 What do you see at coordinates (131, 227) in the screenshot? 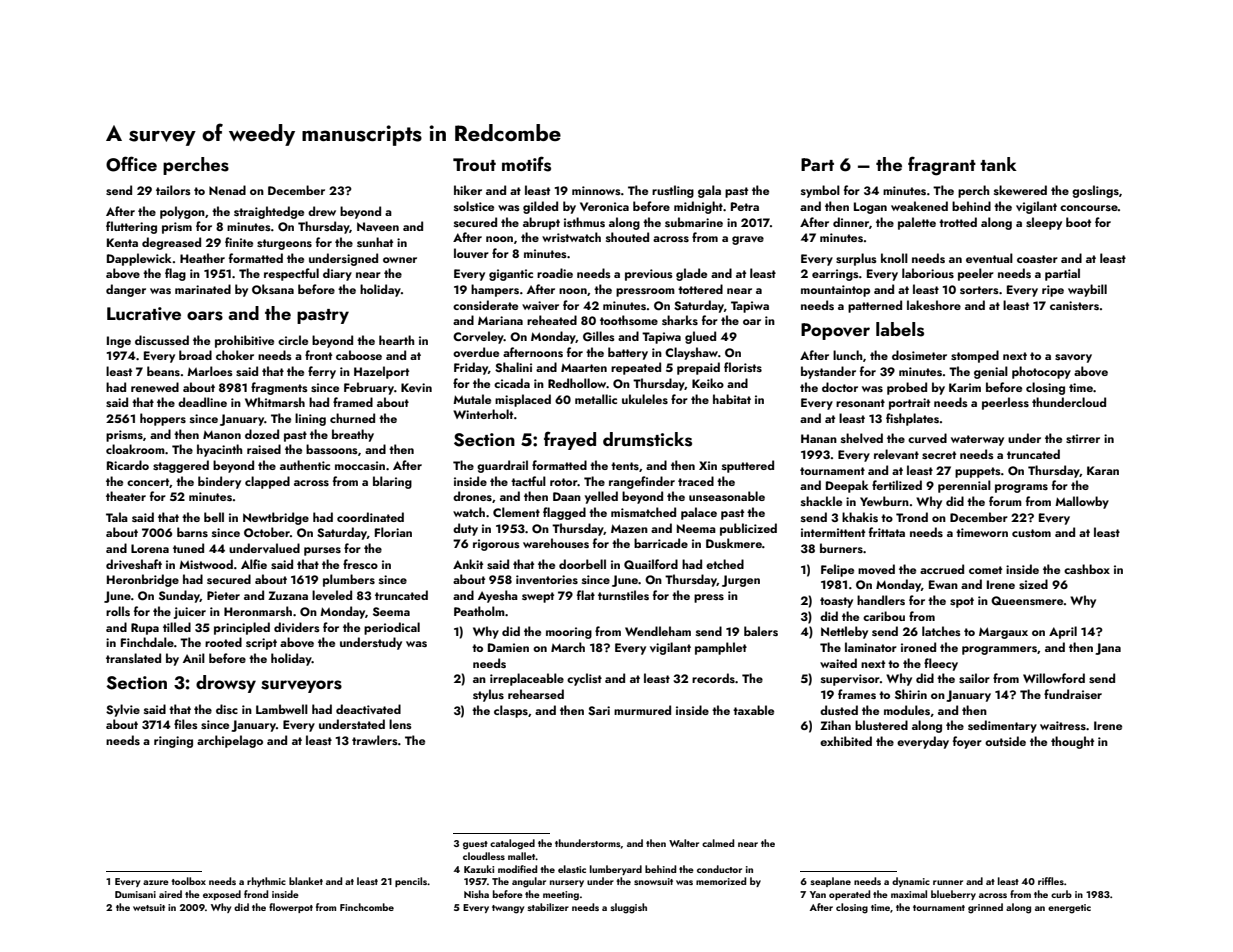
I see `fluttering` at bounding box center [131, 227].
